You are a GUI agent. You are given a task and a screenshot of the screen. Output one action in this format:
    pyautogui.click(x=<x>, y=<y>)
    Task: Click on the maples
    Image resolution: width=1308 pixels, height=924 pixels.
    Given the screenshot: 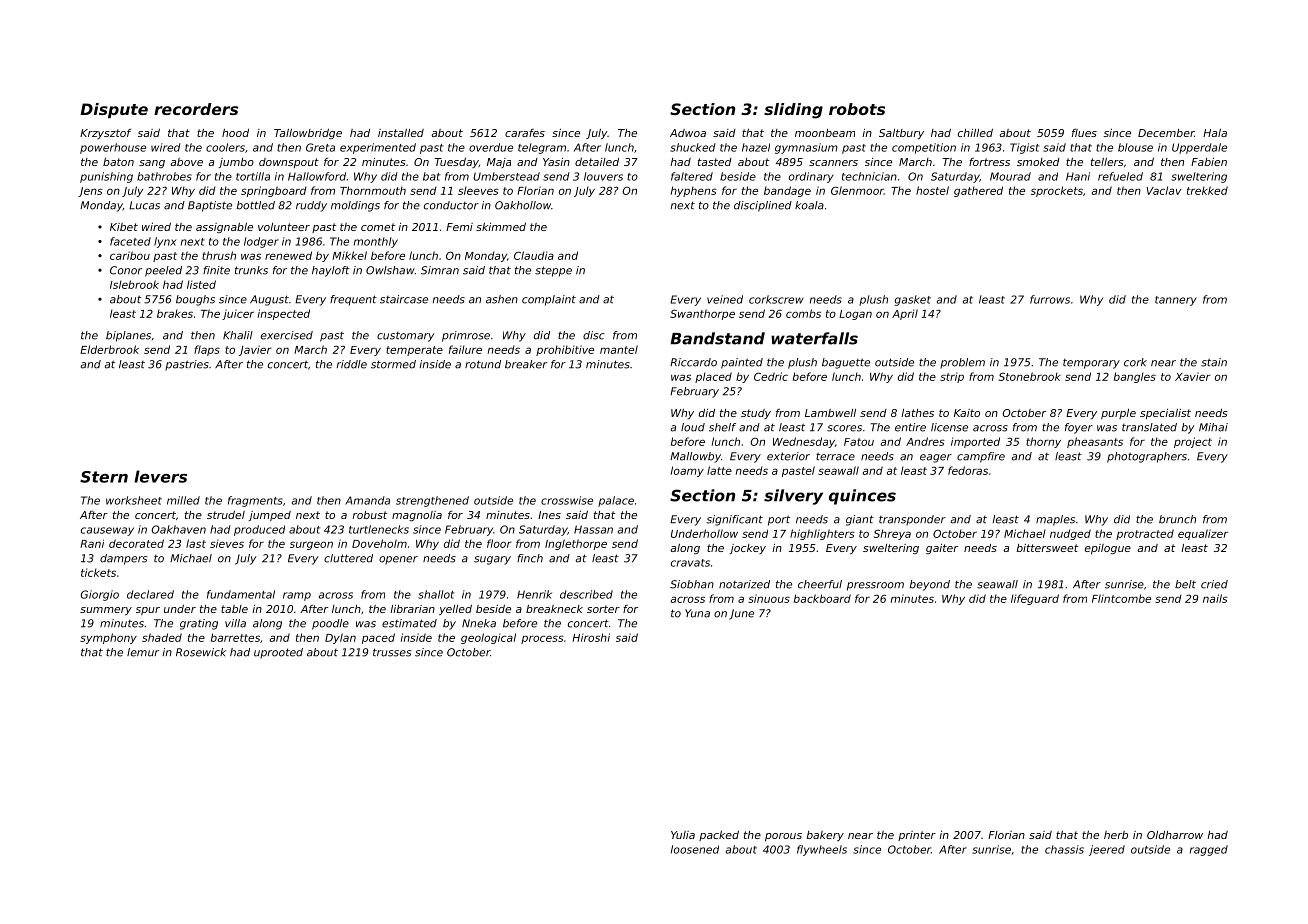 What is the action you would take?
    pyautogui.click(x=1055, y=520)
